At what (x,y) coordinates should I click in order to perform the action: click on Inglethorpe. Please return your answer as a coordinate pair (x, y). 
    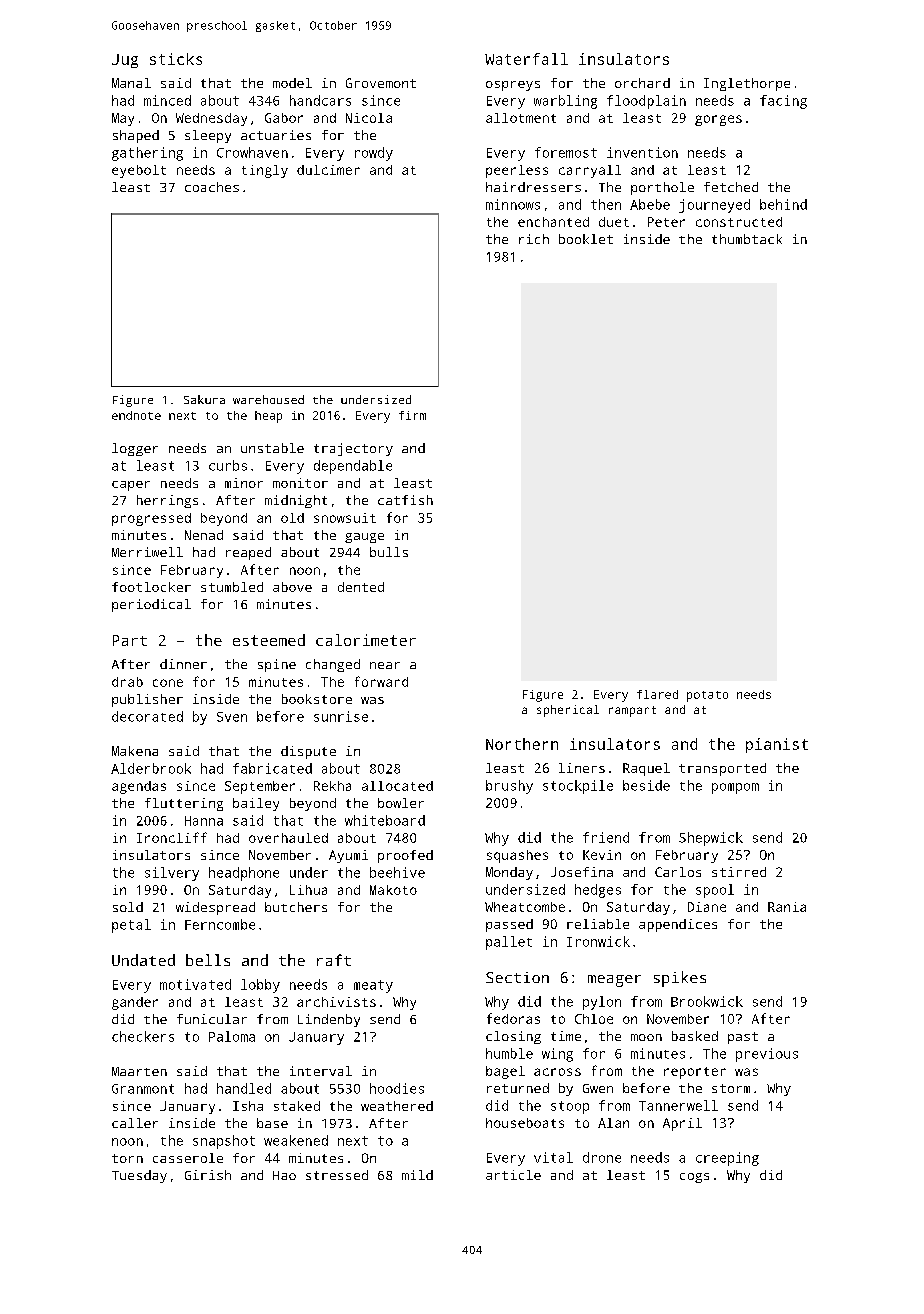
    Looking at the image, I should click on (747, 84).
